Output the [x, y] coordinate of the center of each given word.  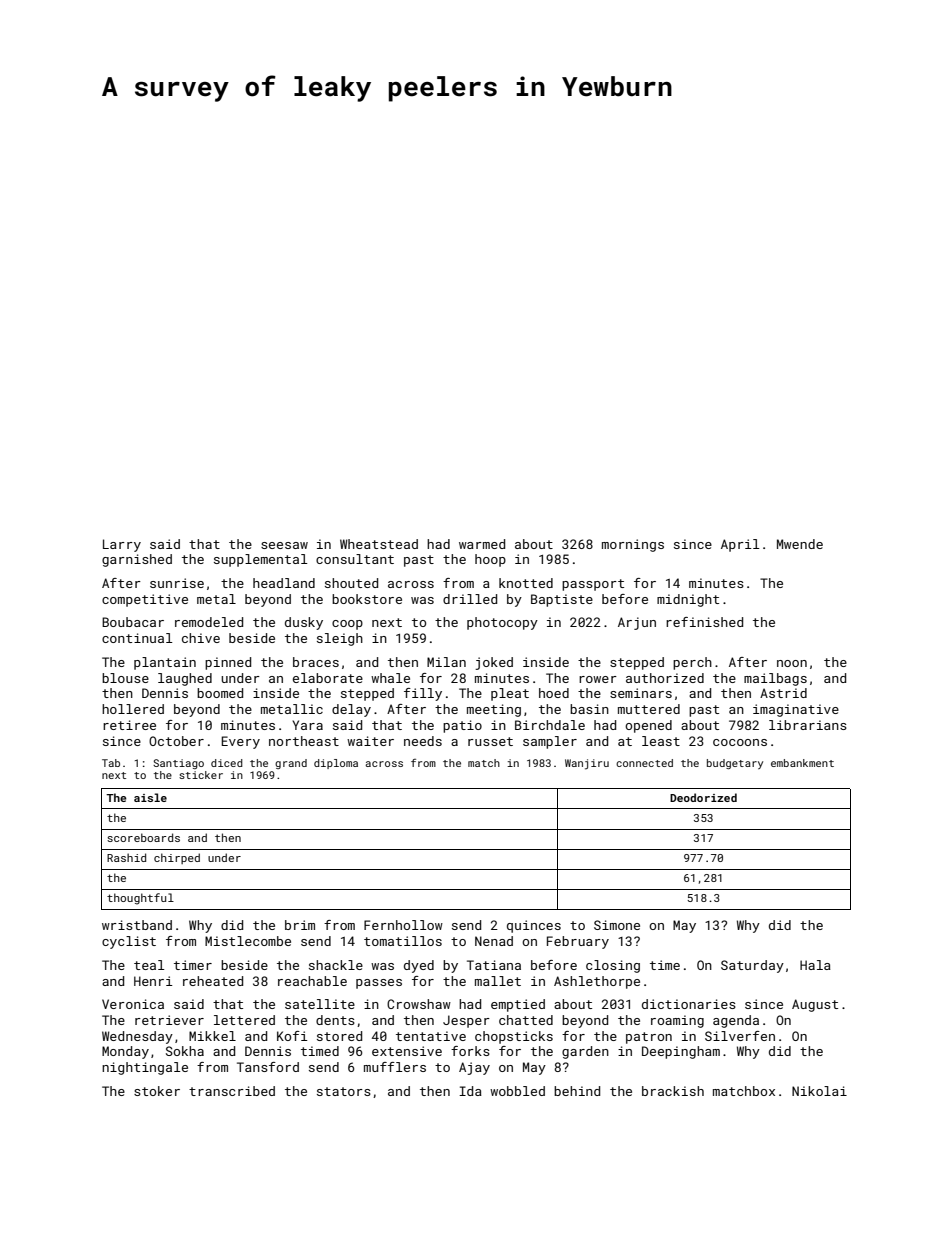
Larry [122, 545]
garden [585, 1052]
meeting [494, 710]
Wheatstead [379, 544]
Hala [815, 965]
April [740, 545]
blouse [125, 678]
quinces [534, 926]
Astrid [783, 693]
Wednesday [137, 1037]
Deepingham [681, 1052]
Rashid [126, 857]
